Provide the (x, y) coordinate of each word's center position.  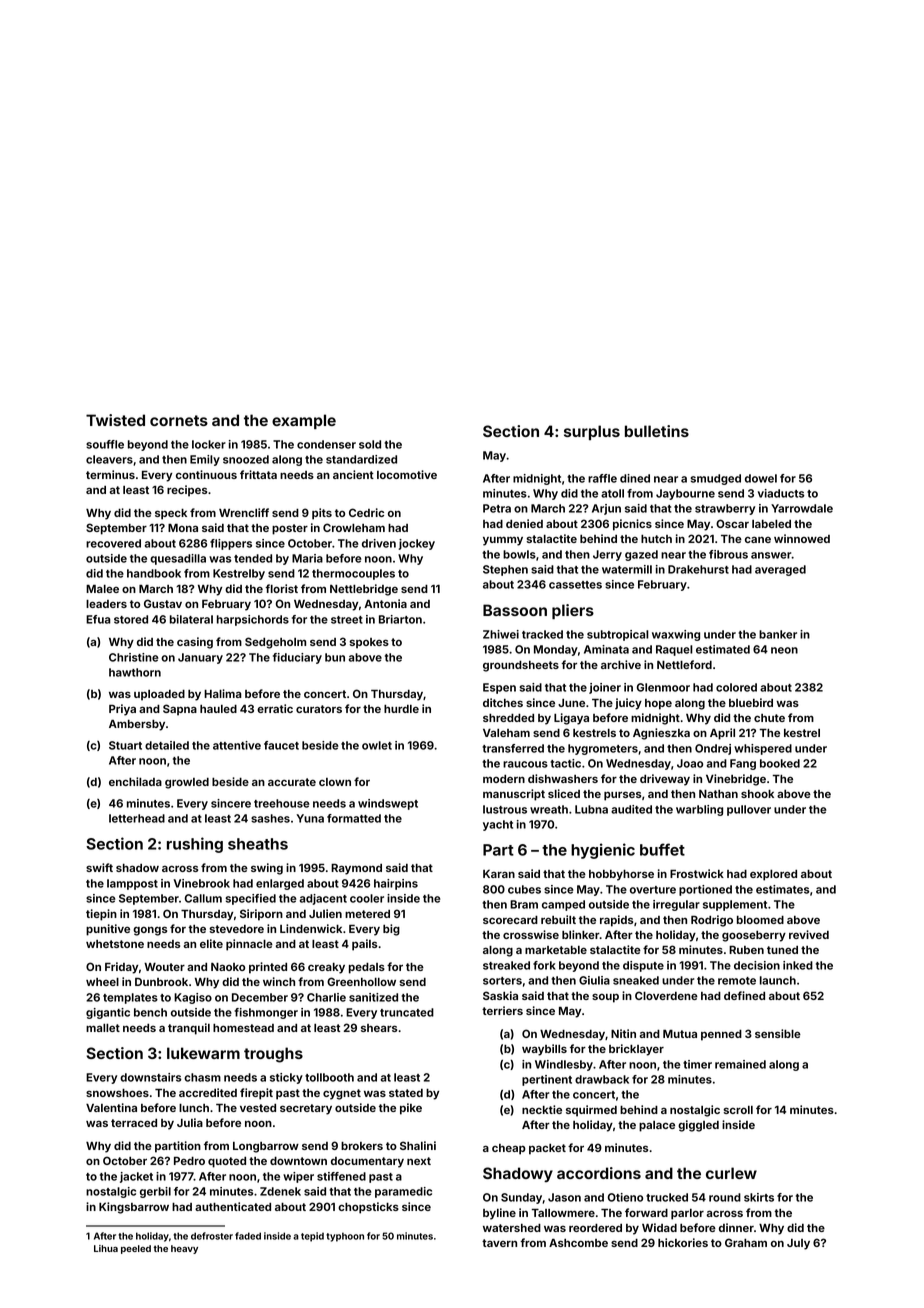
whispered (763, 749)
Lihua (106, 1248)
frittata (258, 474)
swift (99, 867)
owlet (377, 745)
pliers (573, 611)
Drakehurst (698, 569)
